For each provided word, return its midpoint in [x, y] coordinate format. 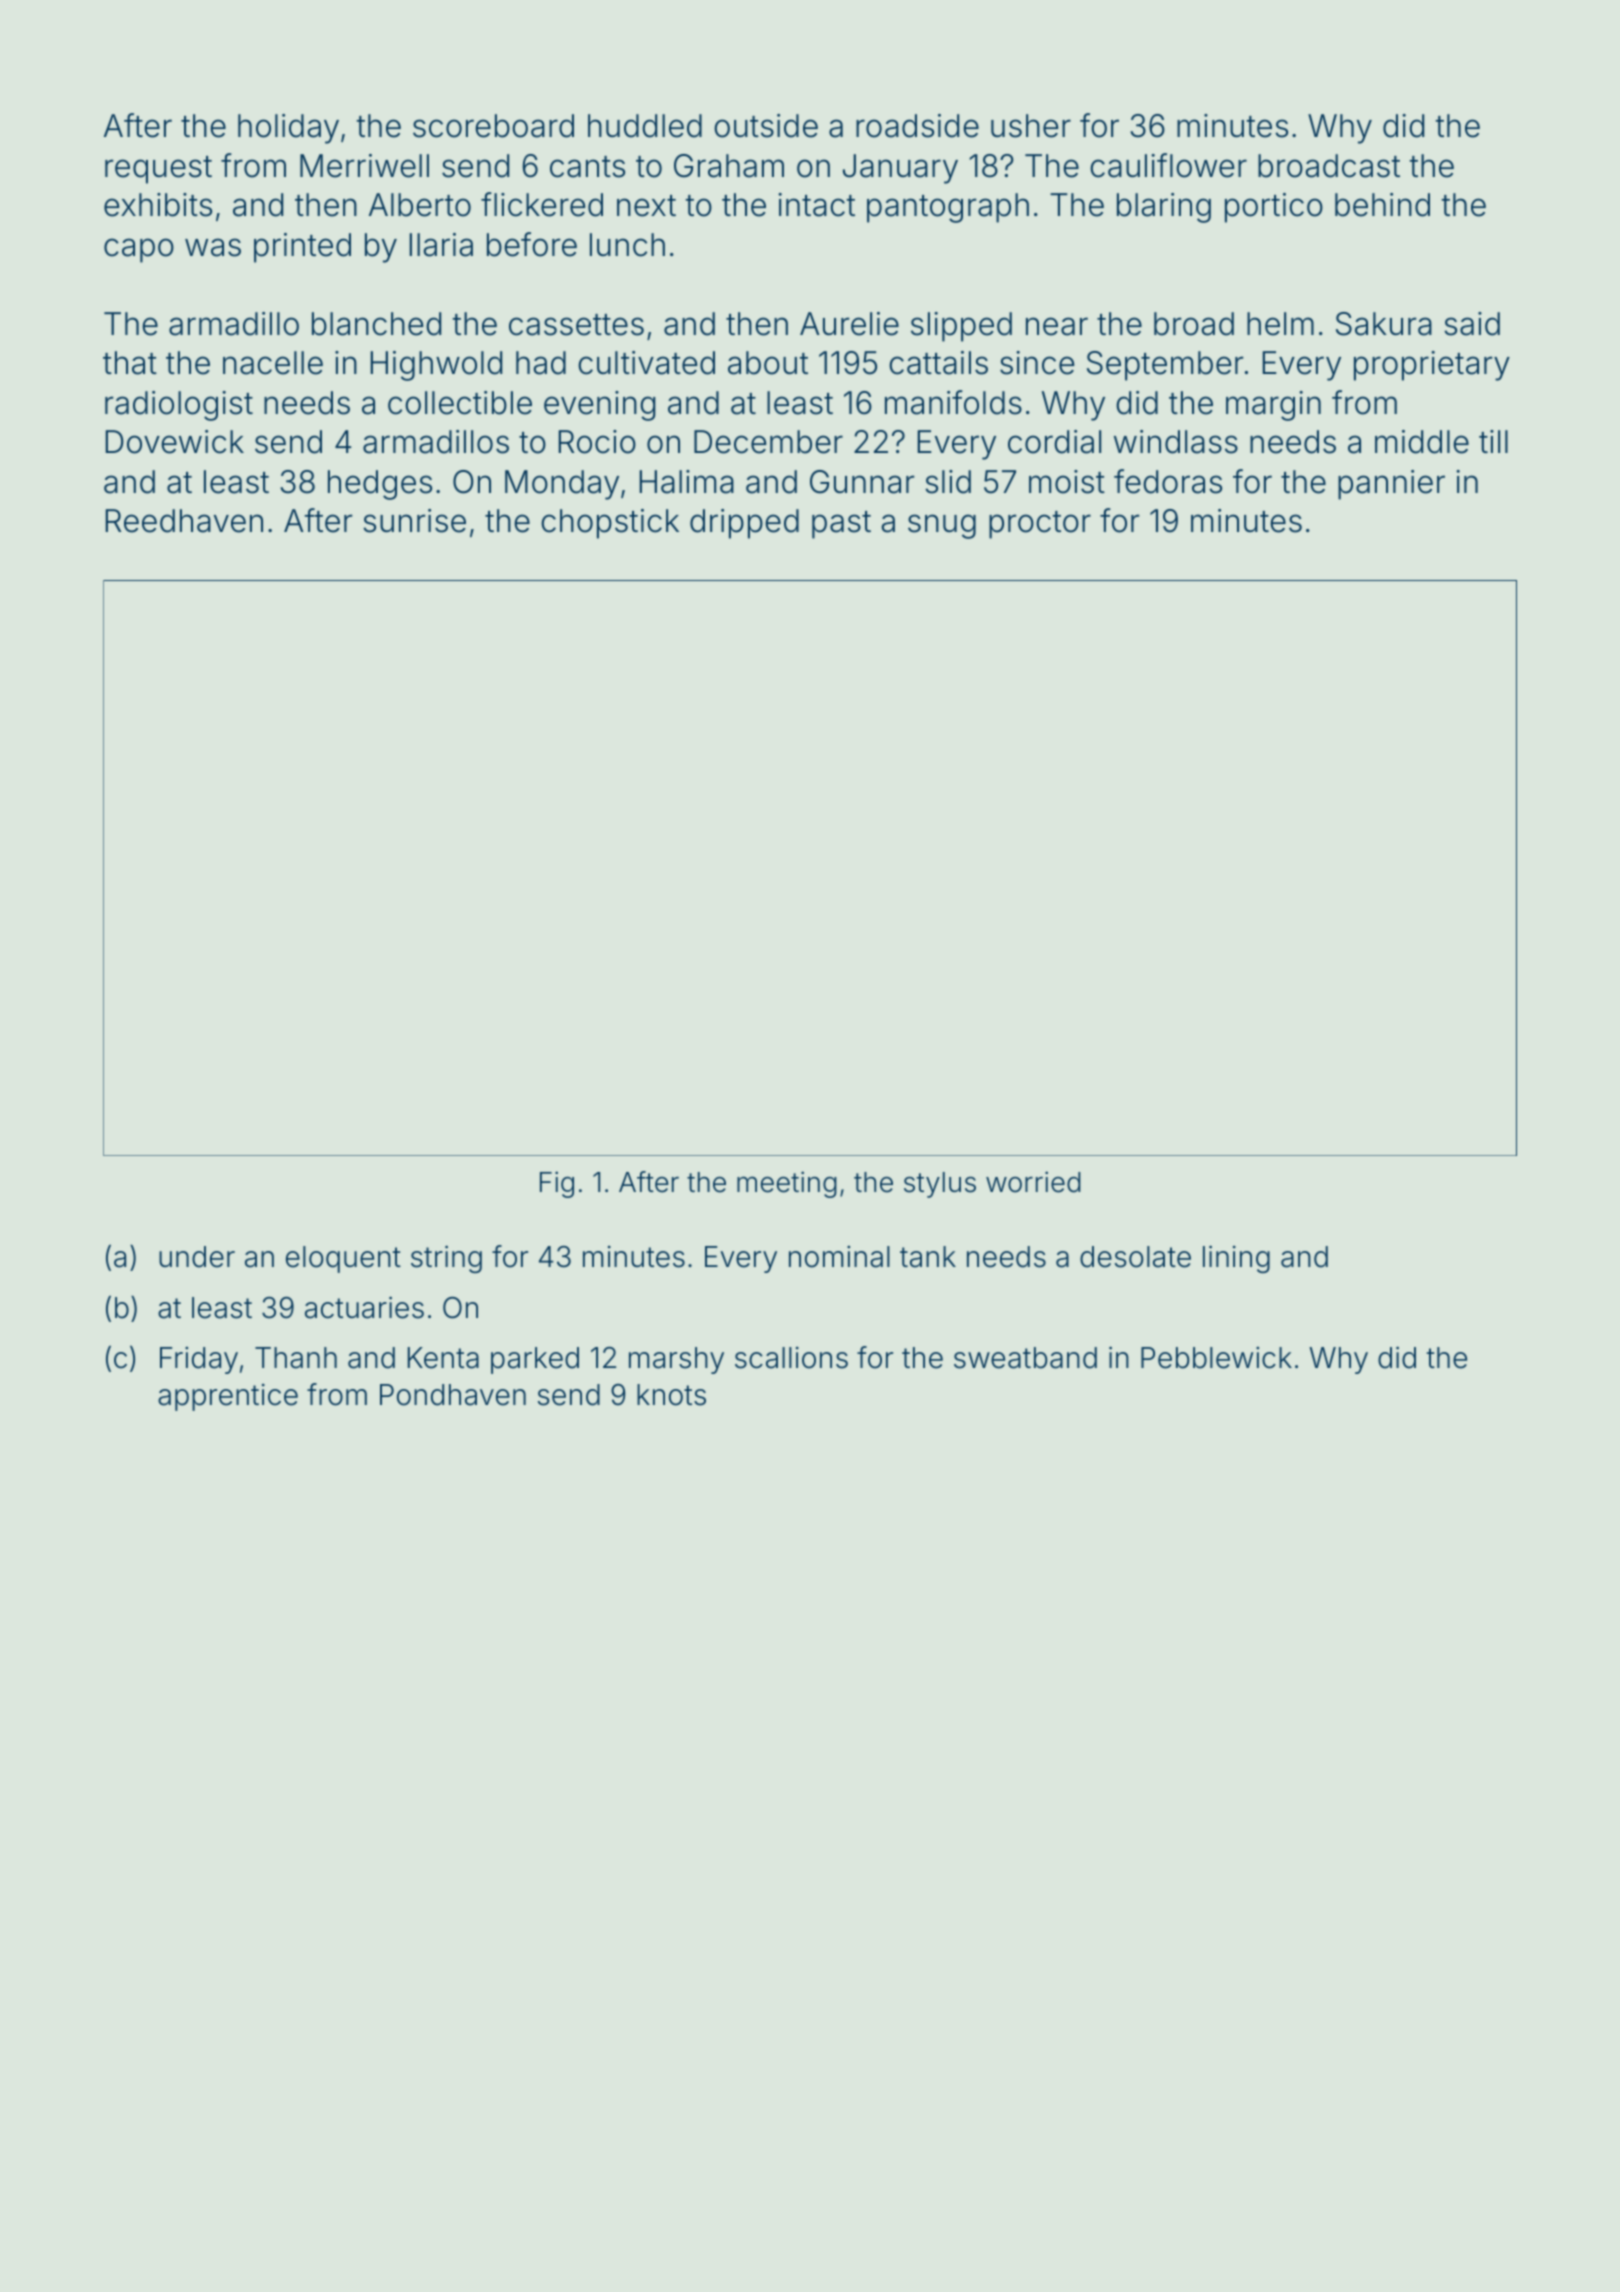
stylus [940, 1185]
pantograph [948, 208]
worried [1033, 1182]
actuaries [364, 1307]
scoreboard [493, 126]
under [197, 1257]
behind [1382, 205]
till [1493, 441]
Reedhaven [184, 521]
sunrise [414, 521]
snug [942, 526]
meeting [787, 1184]
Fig [557, 1184]
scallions [791, 1358]
